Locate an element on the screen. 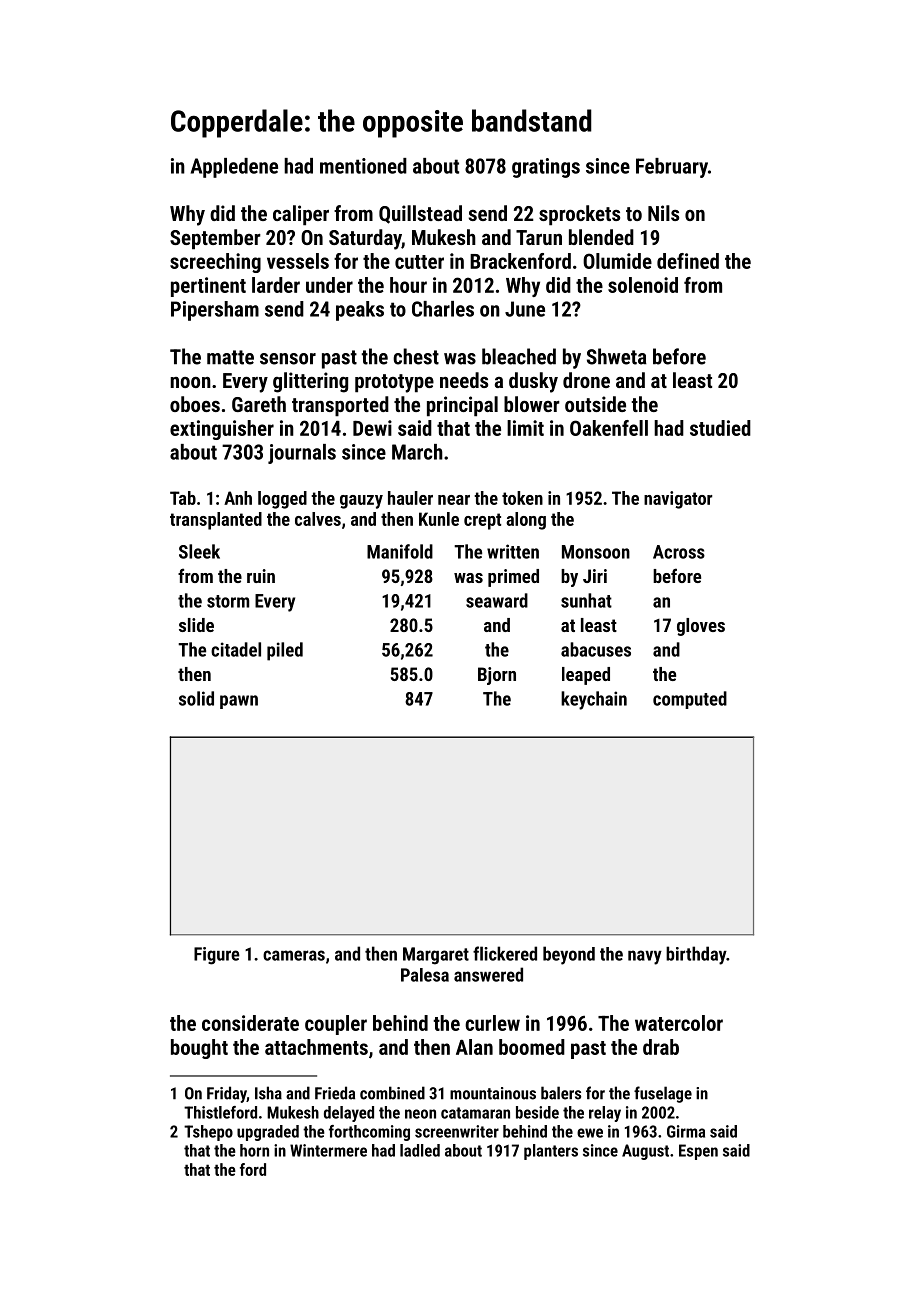 Image resolution: width=924 pixels, height=1311 pixels. storm is located at coordinates (228, 601).
